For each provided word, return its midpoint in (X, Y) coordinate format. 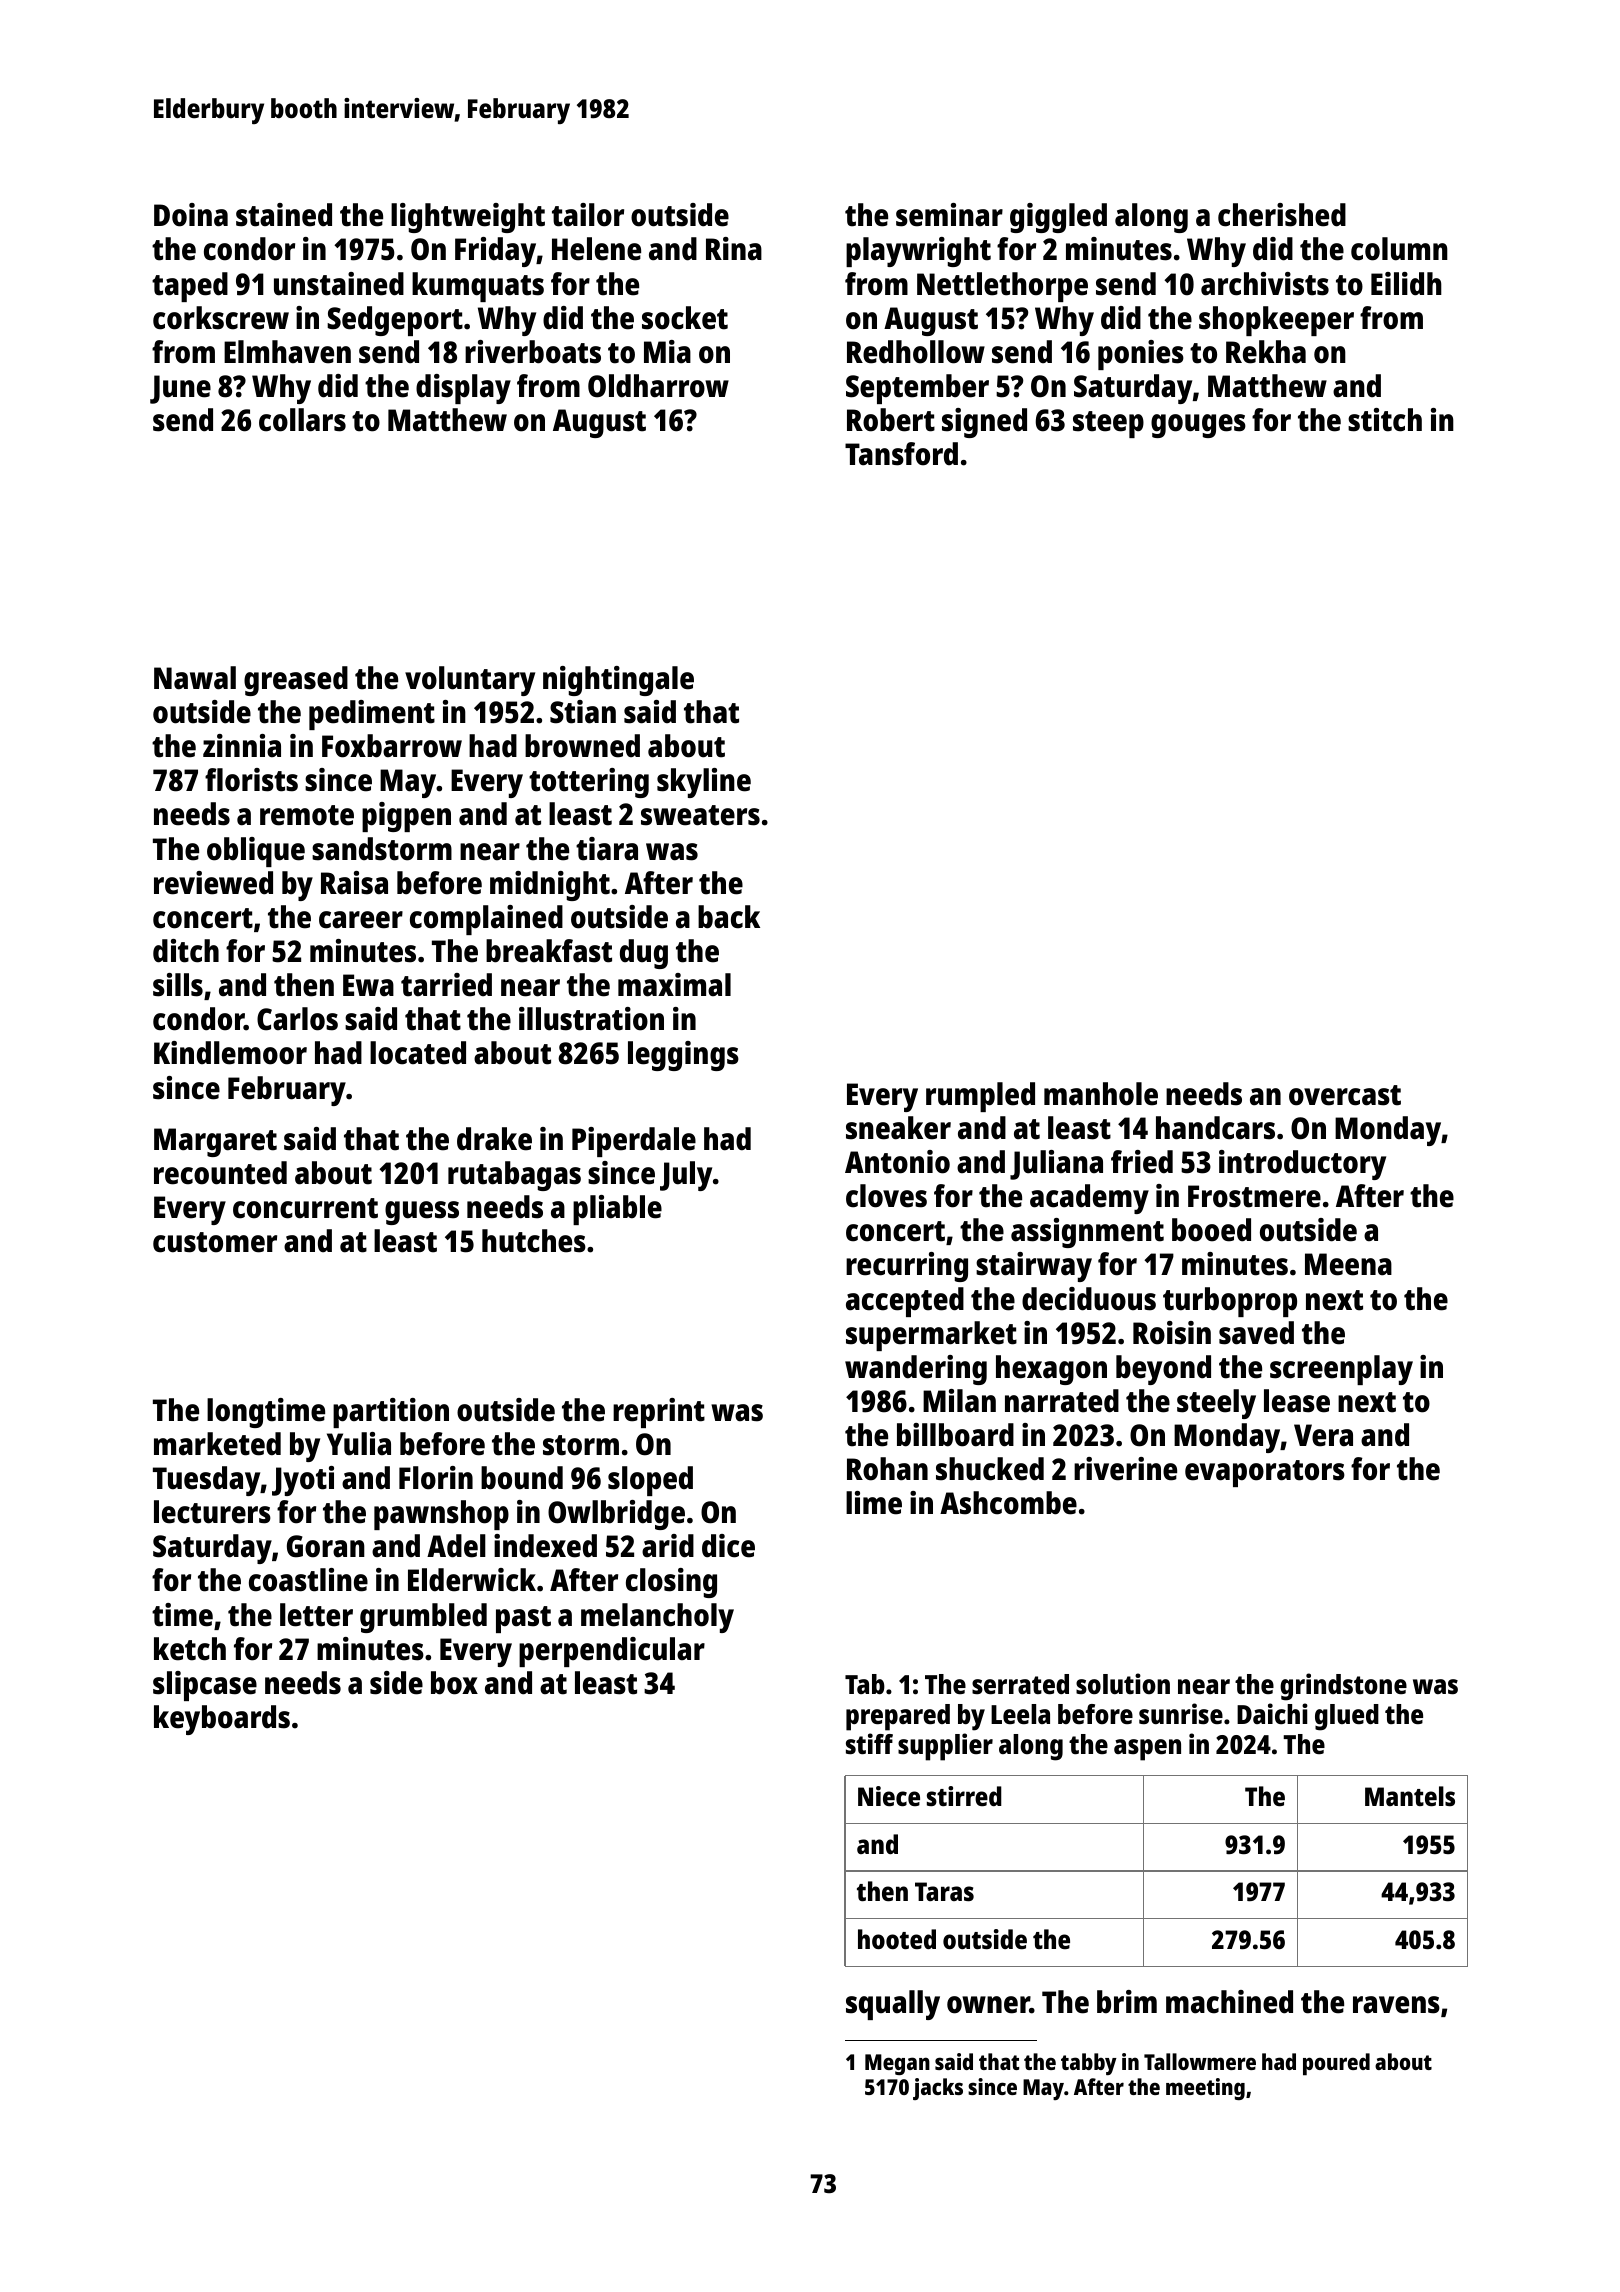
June (180, 389)
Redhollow (916, 352)
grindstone (1343, 1687)
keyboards (222, 1720)
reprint (659, 1413)
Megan (897, 2064)
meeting (1205, 2089)
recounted (220, 1173)
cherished (1282, 215)
